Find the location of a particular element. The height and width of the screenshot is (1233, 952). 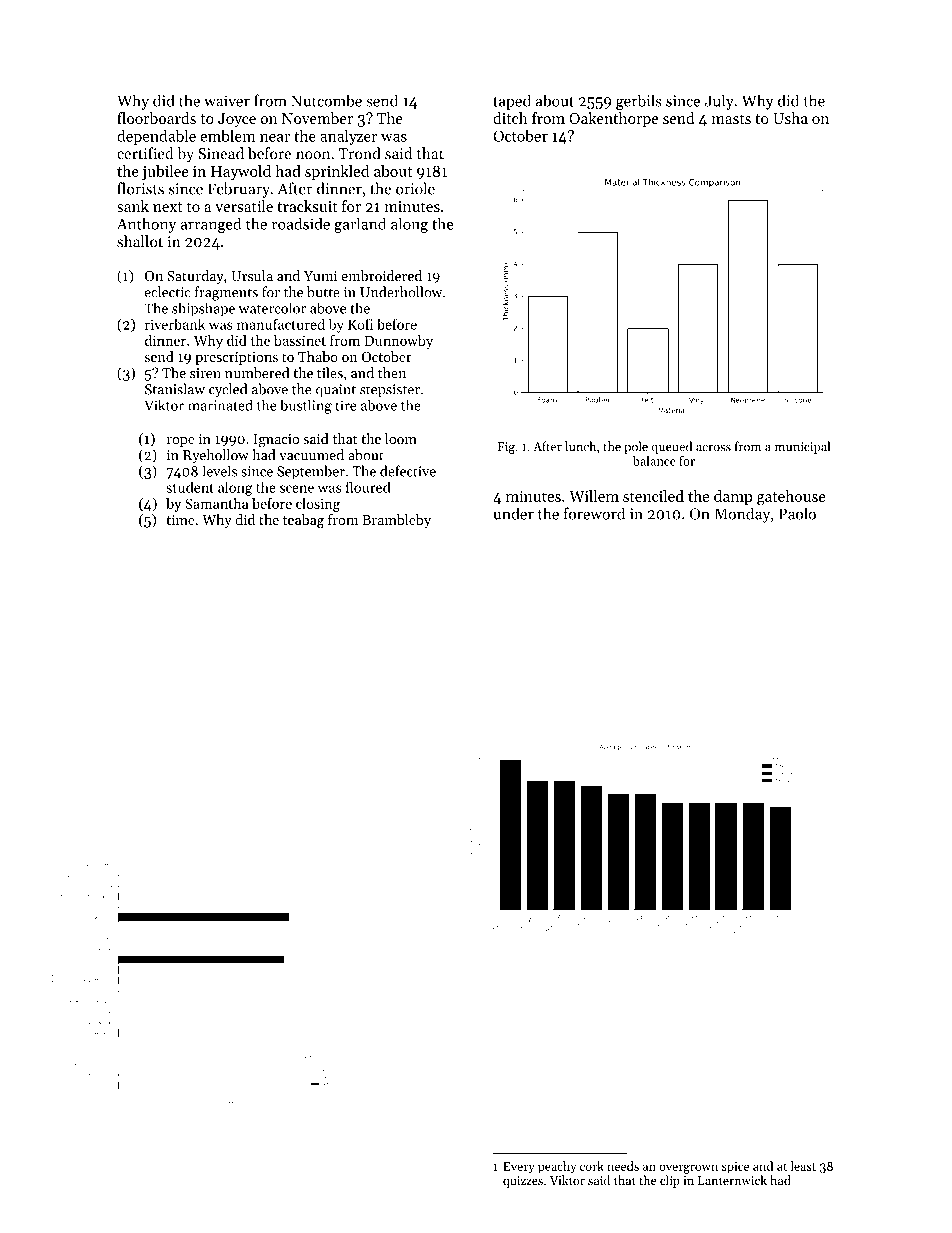

oriole is located at coordinates (415, 188).
